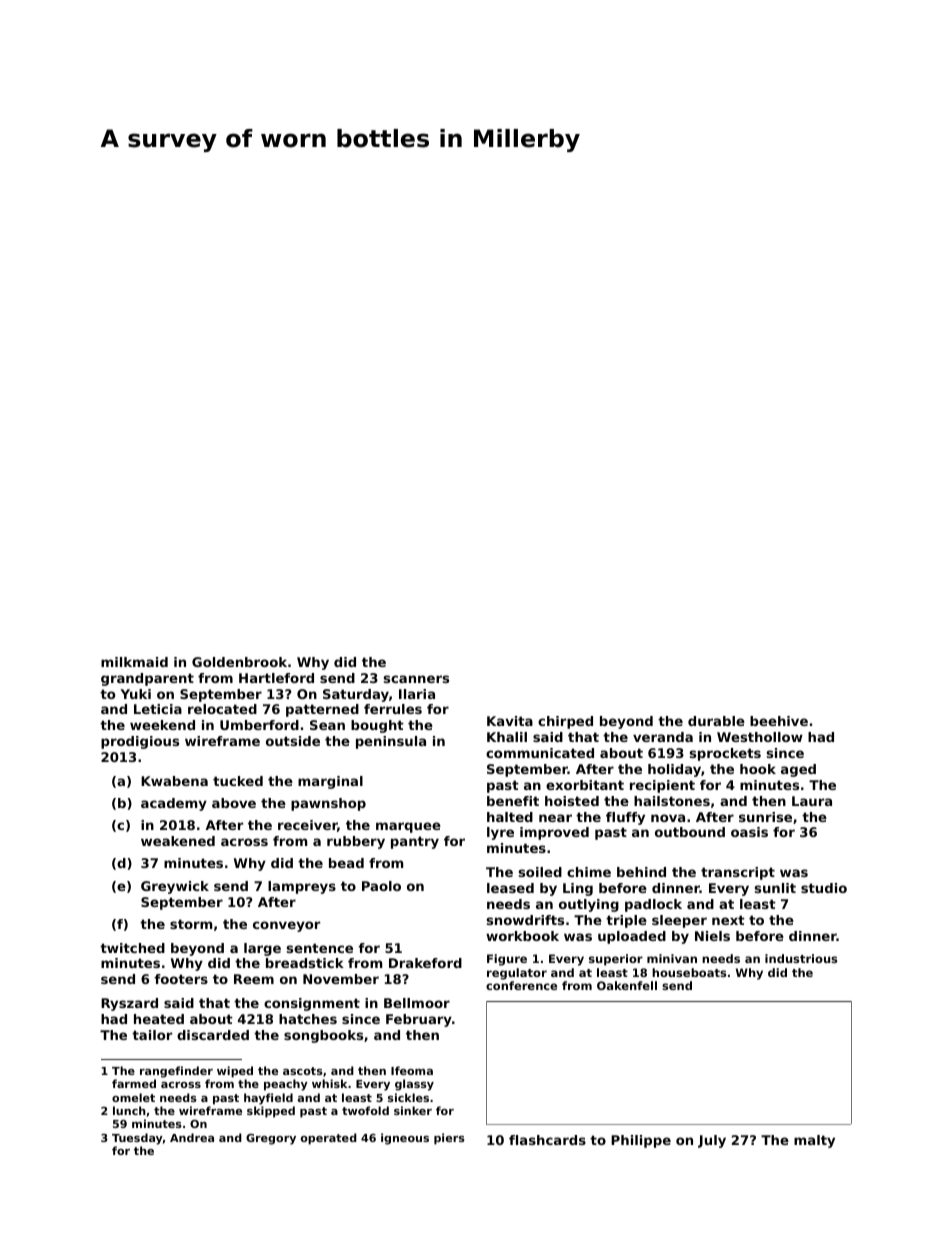 The width and height of the screenshot is (952, 1233). I want to click on sunlit, so click(775, 888).
